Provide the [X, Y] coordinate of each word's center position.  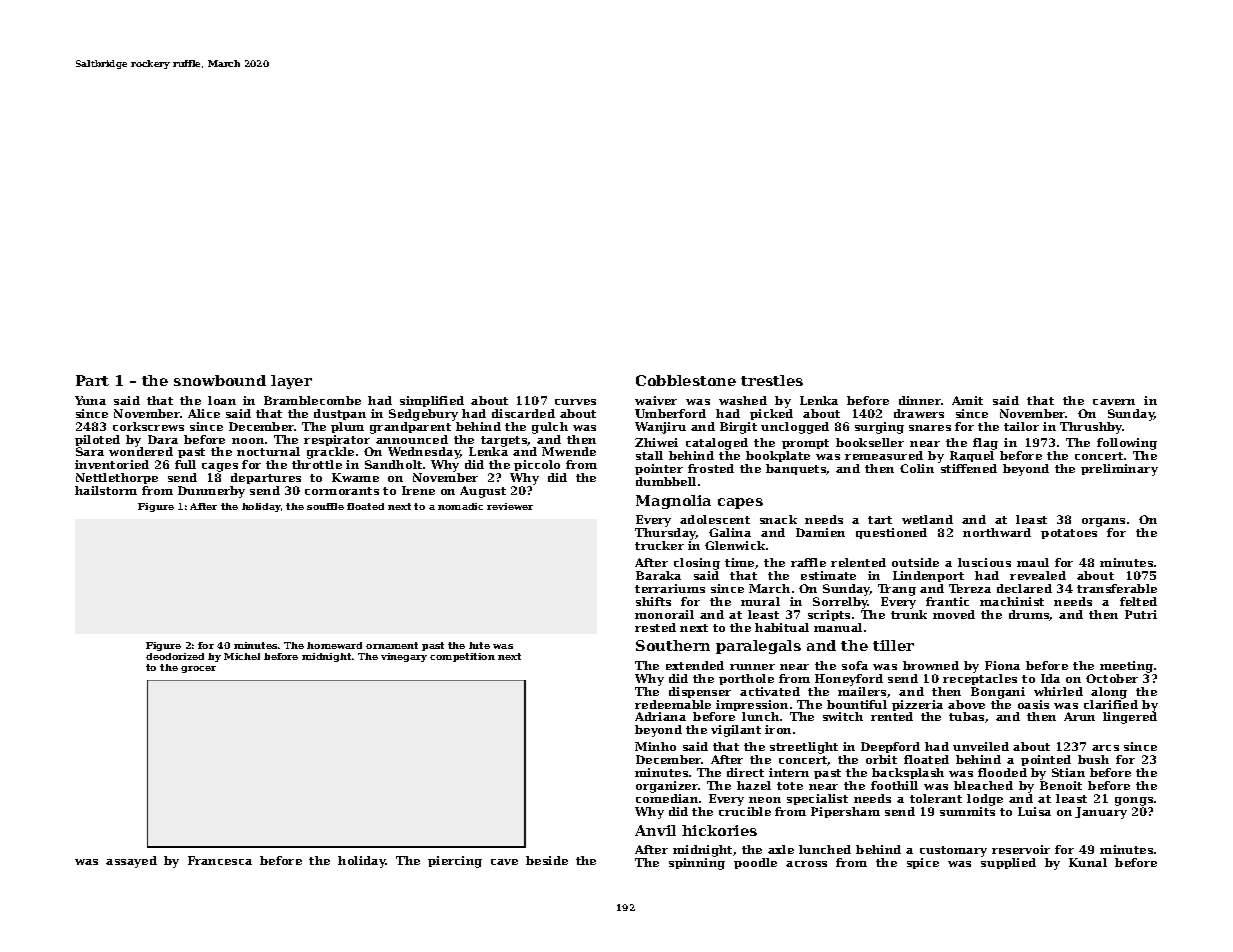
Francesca [220, 860]
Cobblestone [686, 380]
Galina [730, 532]
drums [1029, 615]
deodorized [175, 656]
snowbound [220, 380]
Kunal [1088, 862]
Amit [967, 400]
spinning [697, 864]
